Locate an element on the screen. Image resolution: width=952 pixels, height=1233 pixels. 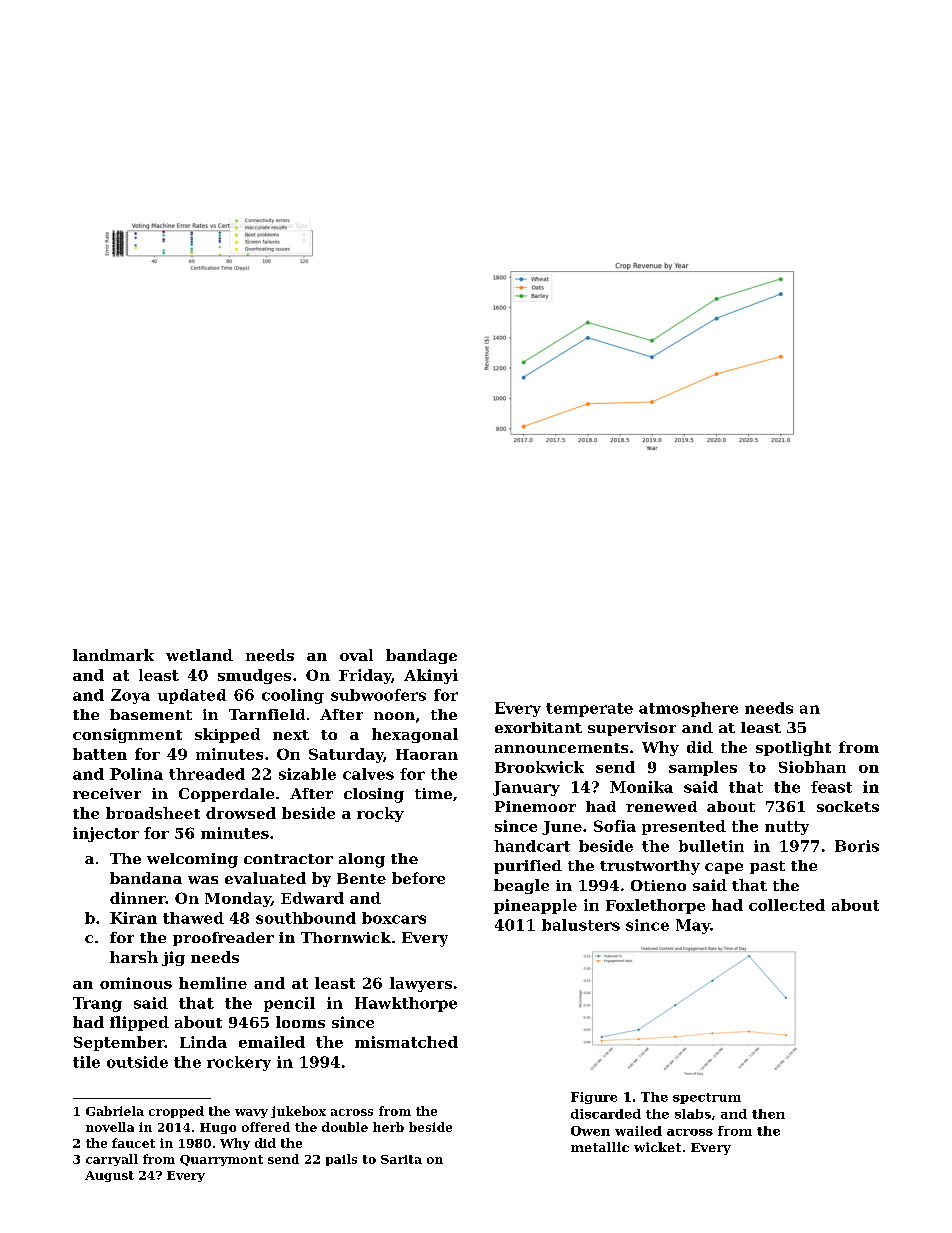
carryall is located at coordinates (112, 1160).
